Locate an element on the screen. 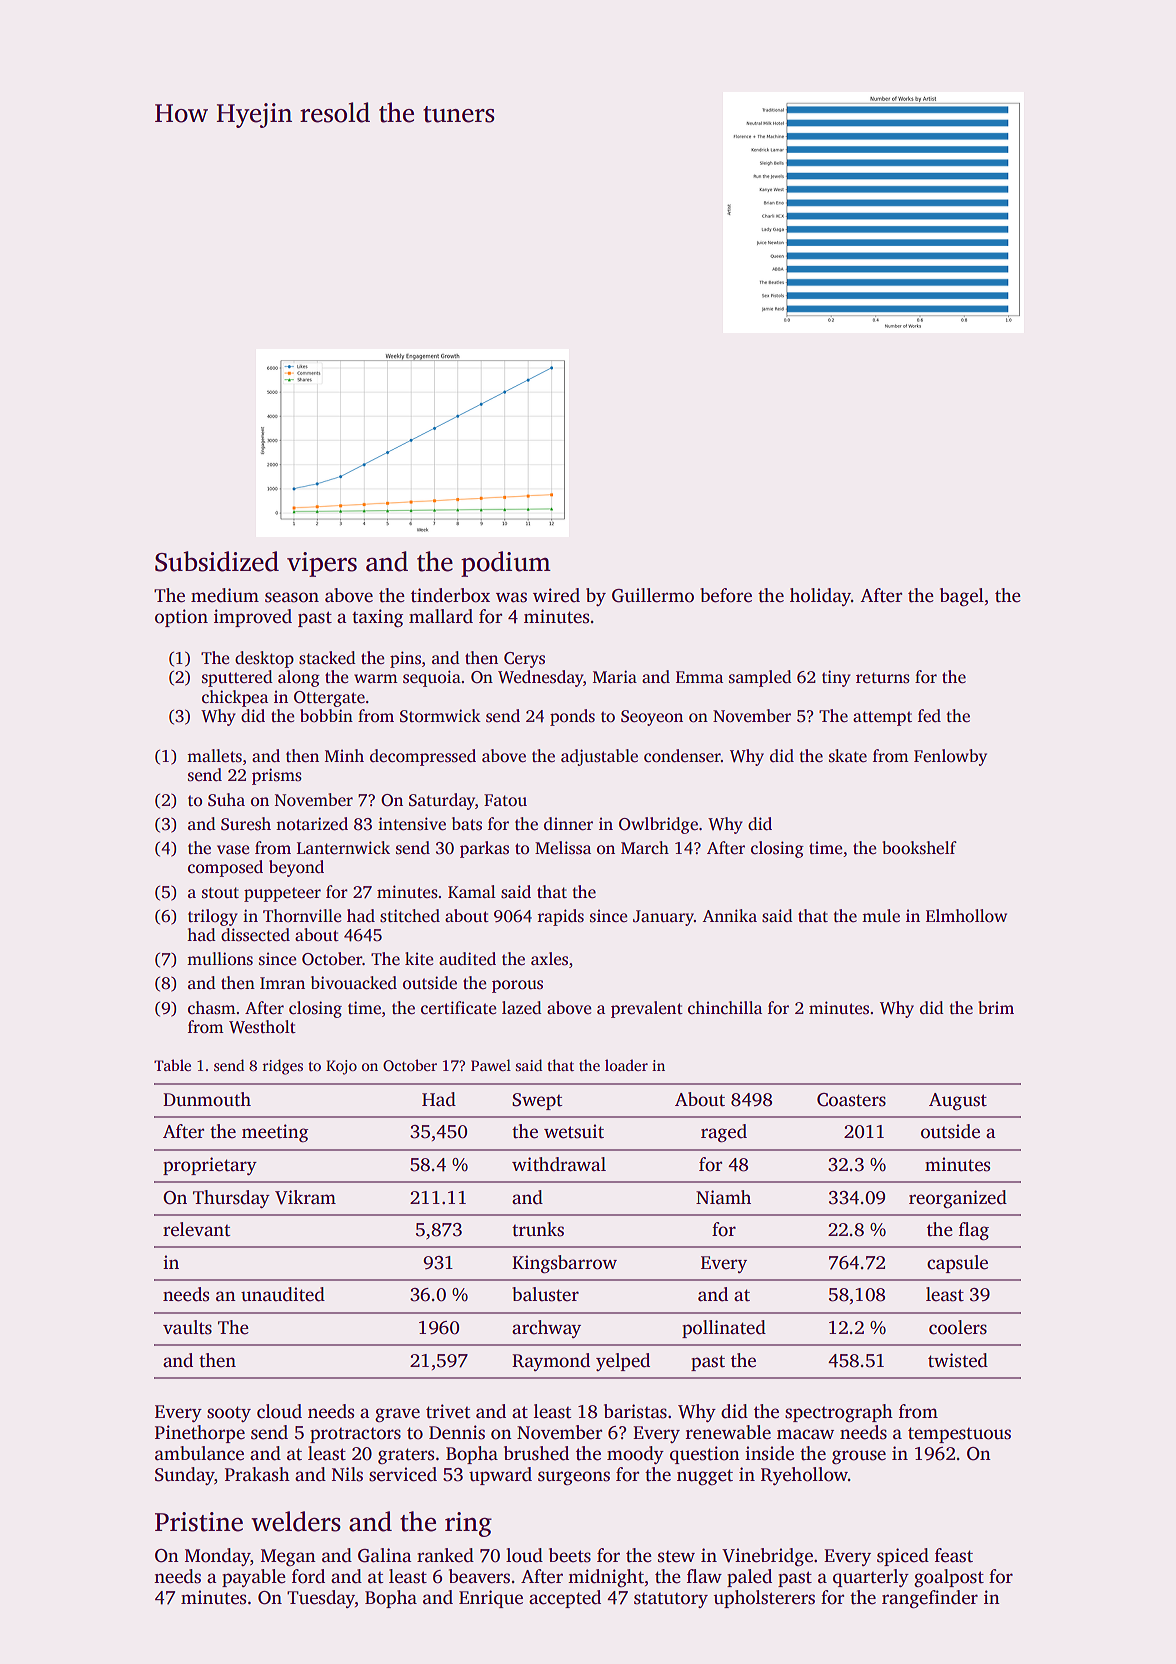 The width and height of the screenshot is (1176, 1664). dissected is located at coordinates (255, 935).
